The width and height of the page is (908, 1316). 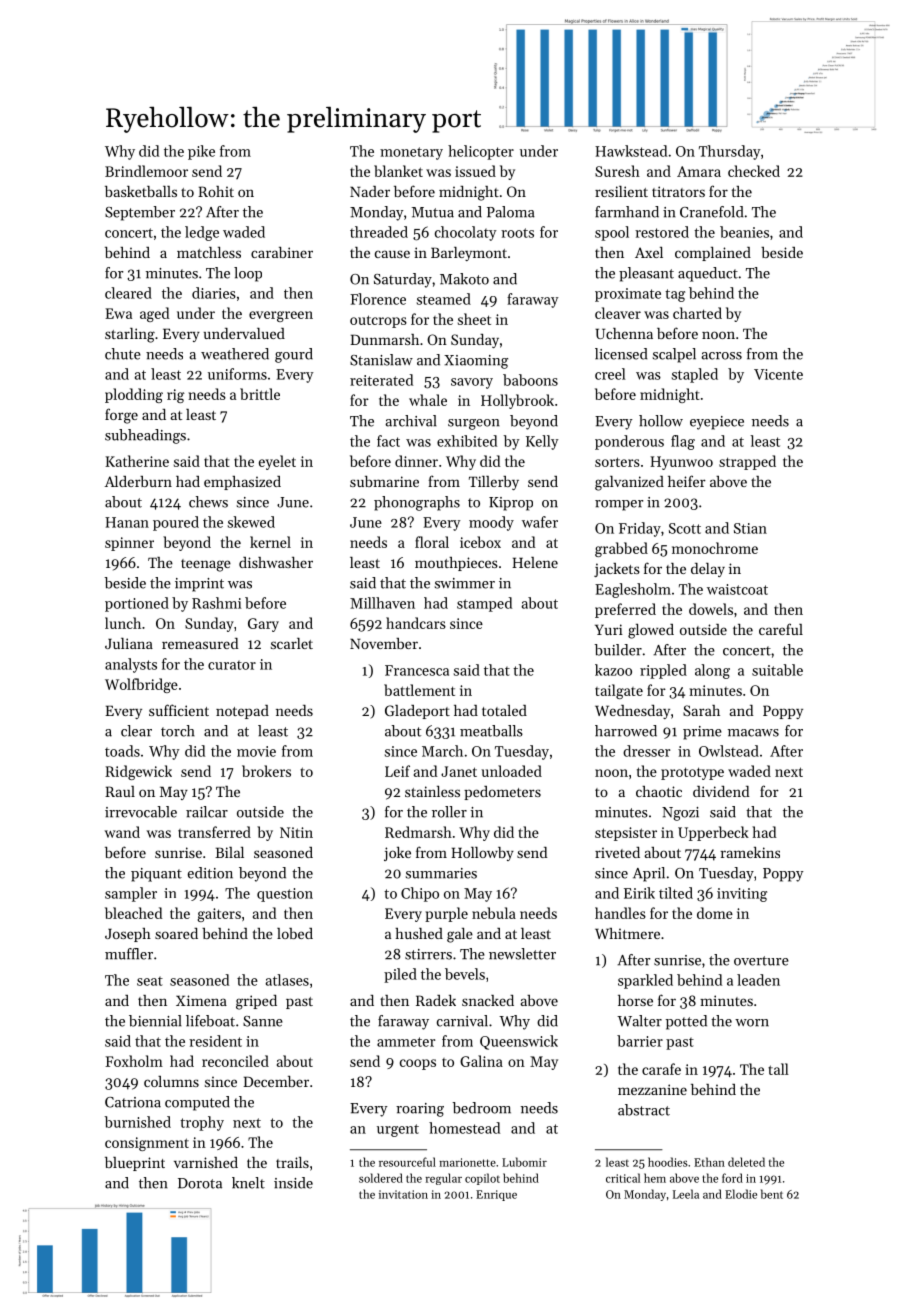 What do you see at coordinates (750, 528) in the page?
I see `Stian` at bounding box center [750, 528].
